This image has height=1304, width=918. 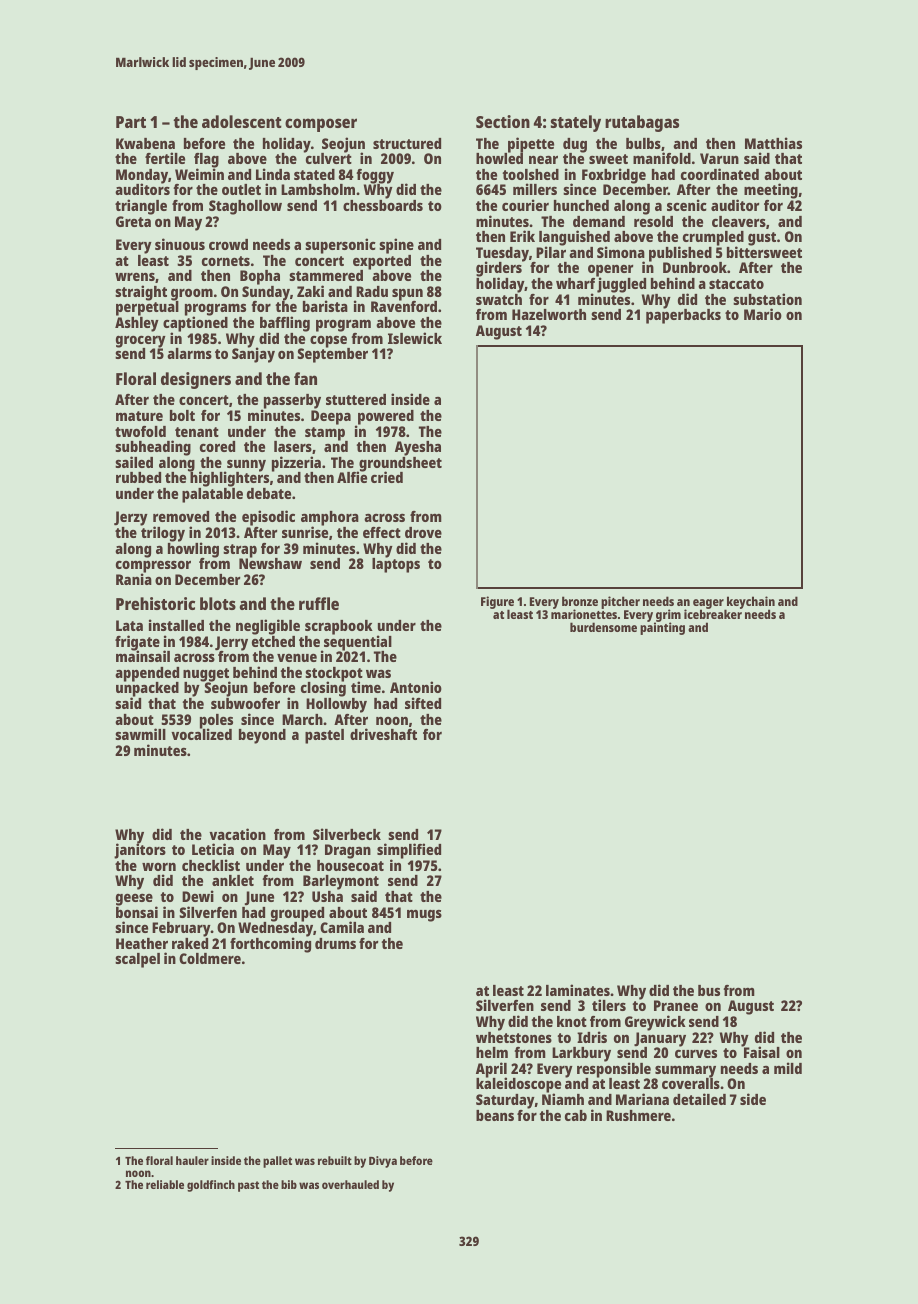 I want to click on Dunbrook, so click(x=695, y=267).
